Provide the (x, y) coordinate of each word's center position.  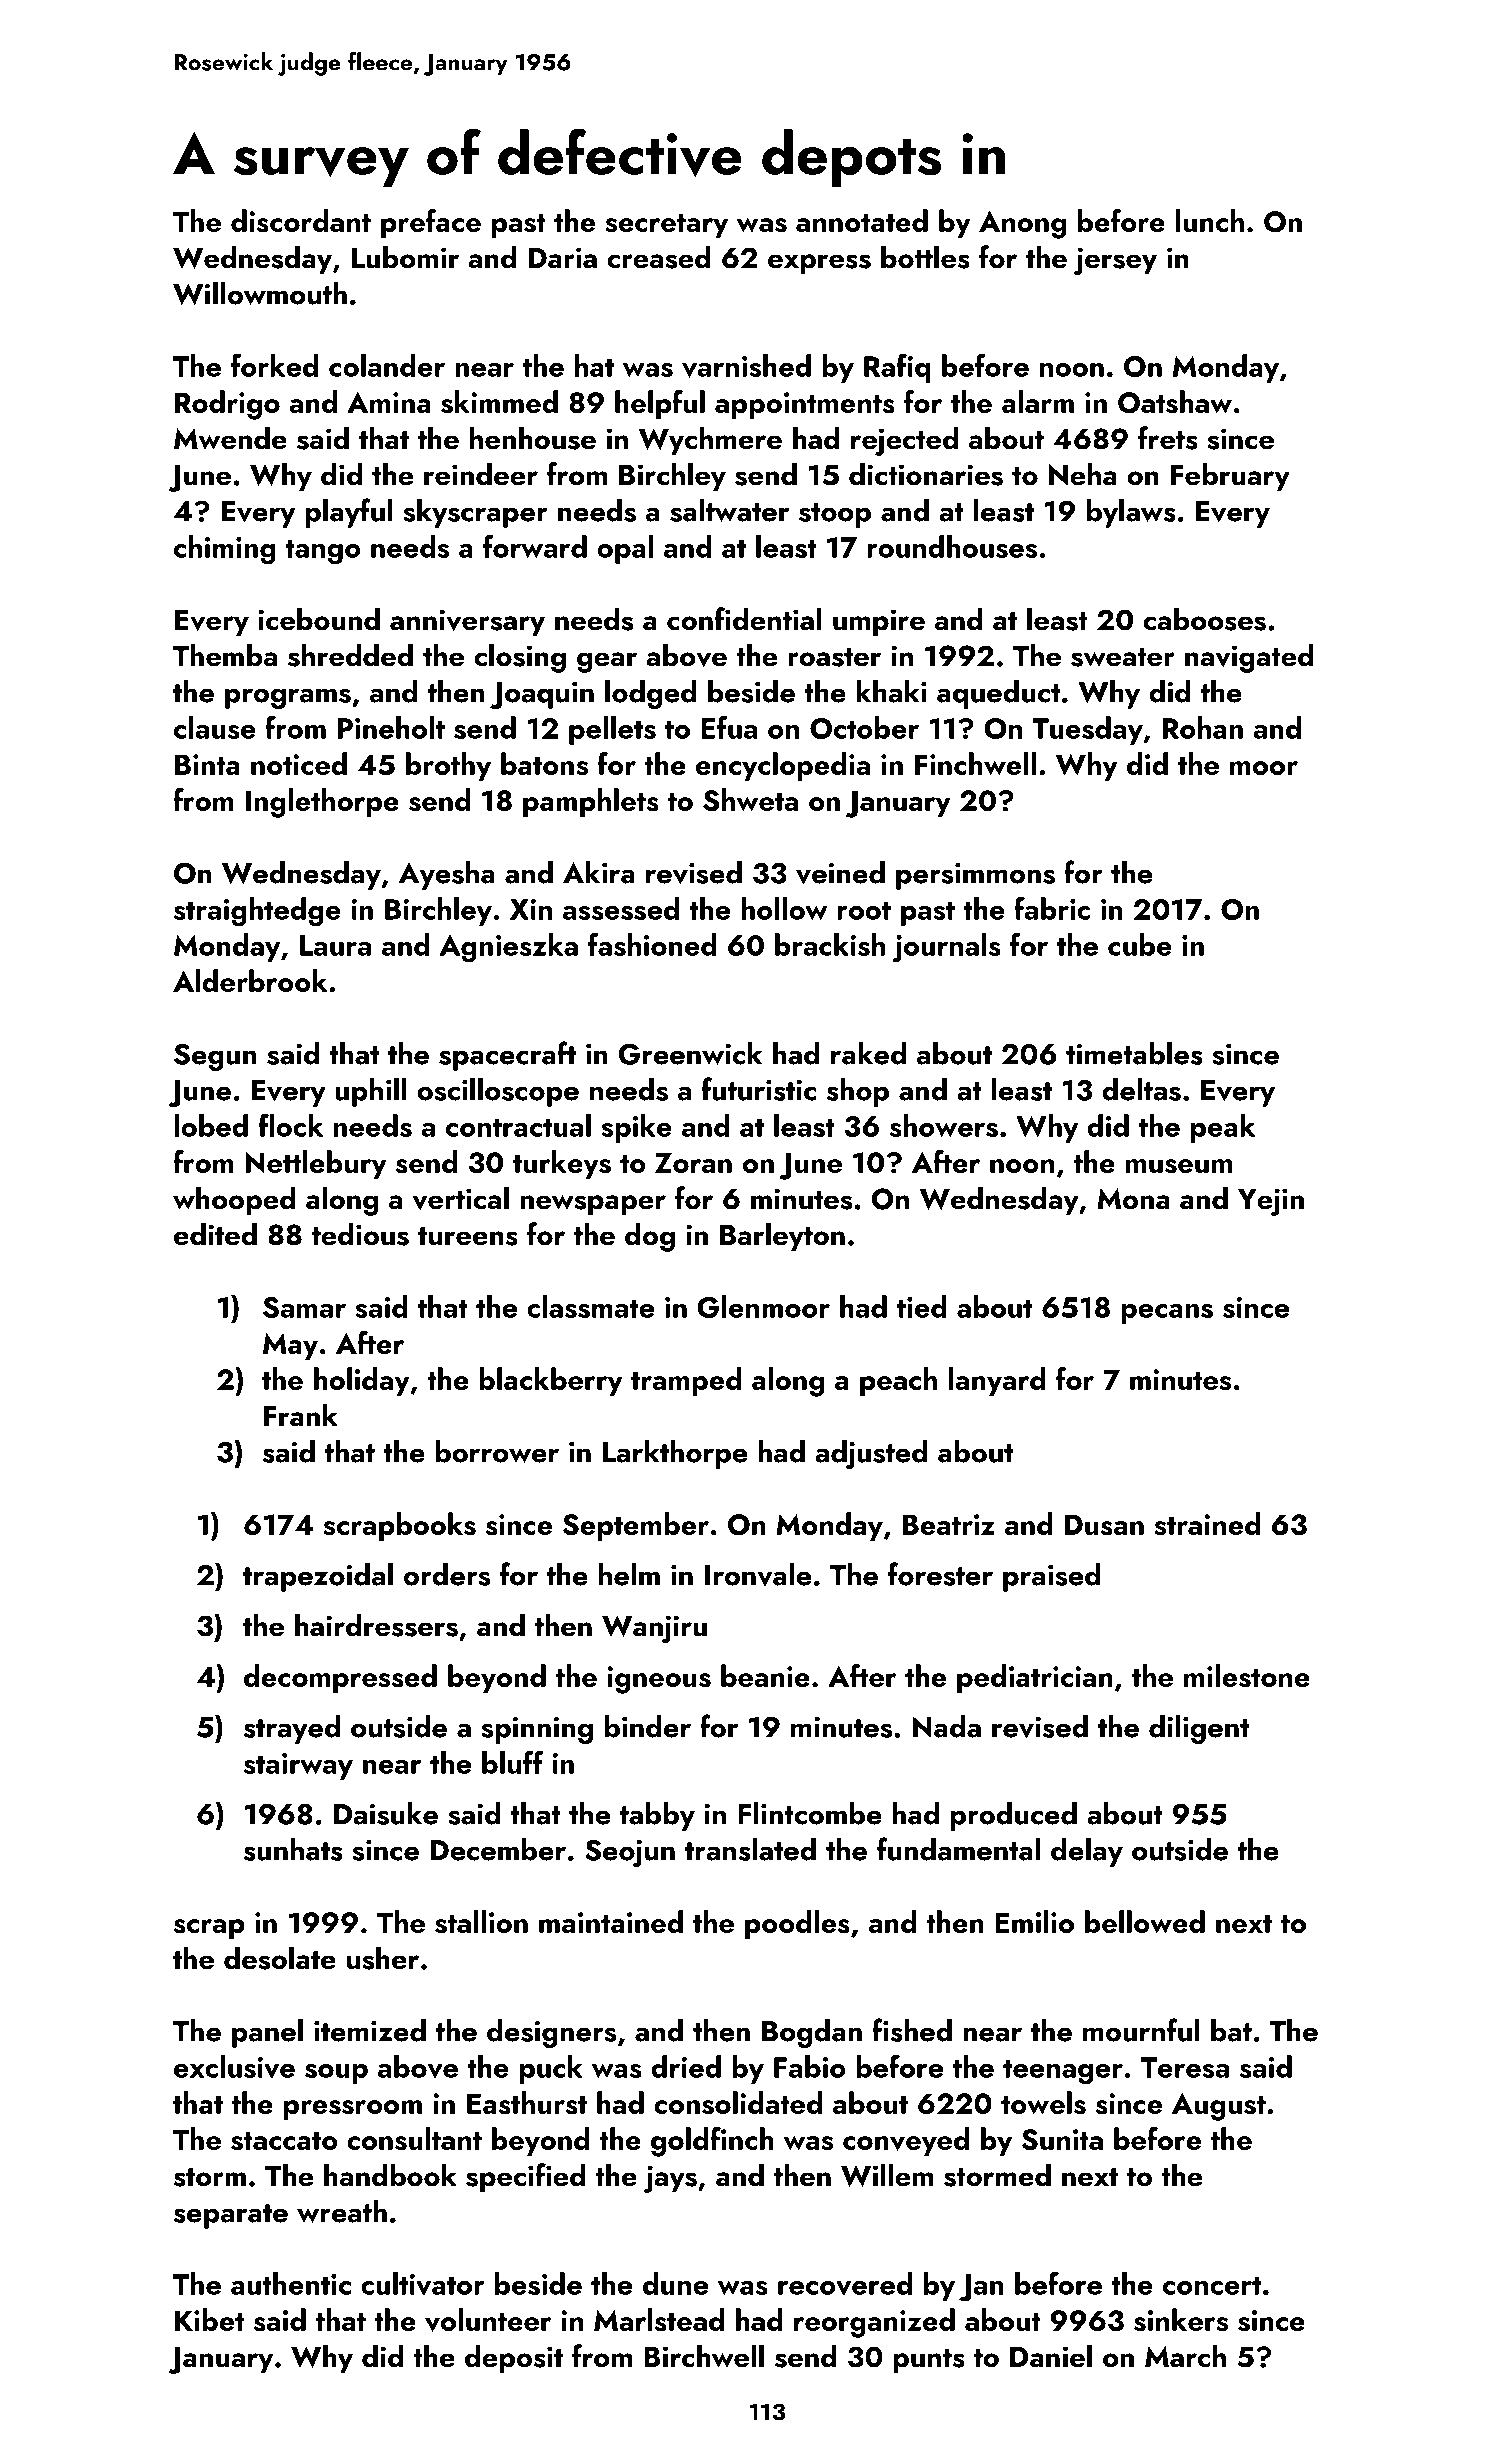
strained (1207, 1524)
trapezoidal (318, 1577)
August (1219, 2107)
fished (912, 2030)
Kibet (209, 2319)
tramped (686, 1381)
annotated (862, 220)
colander (387, 365)
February (1230, 477)
